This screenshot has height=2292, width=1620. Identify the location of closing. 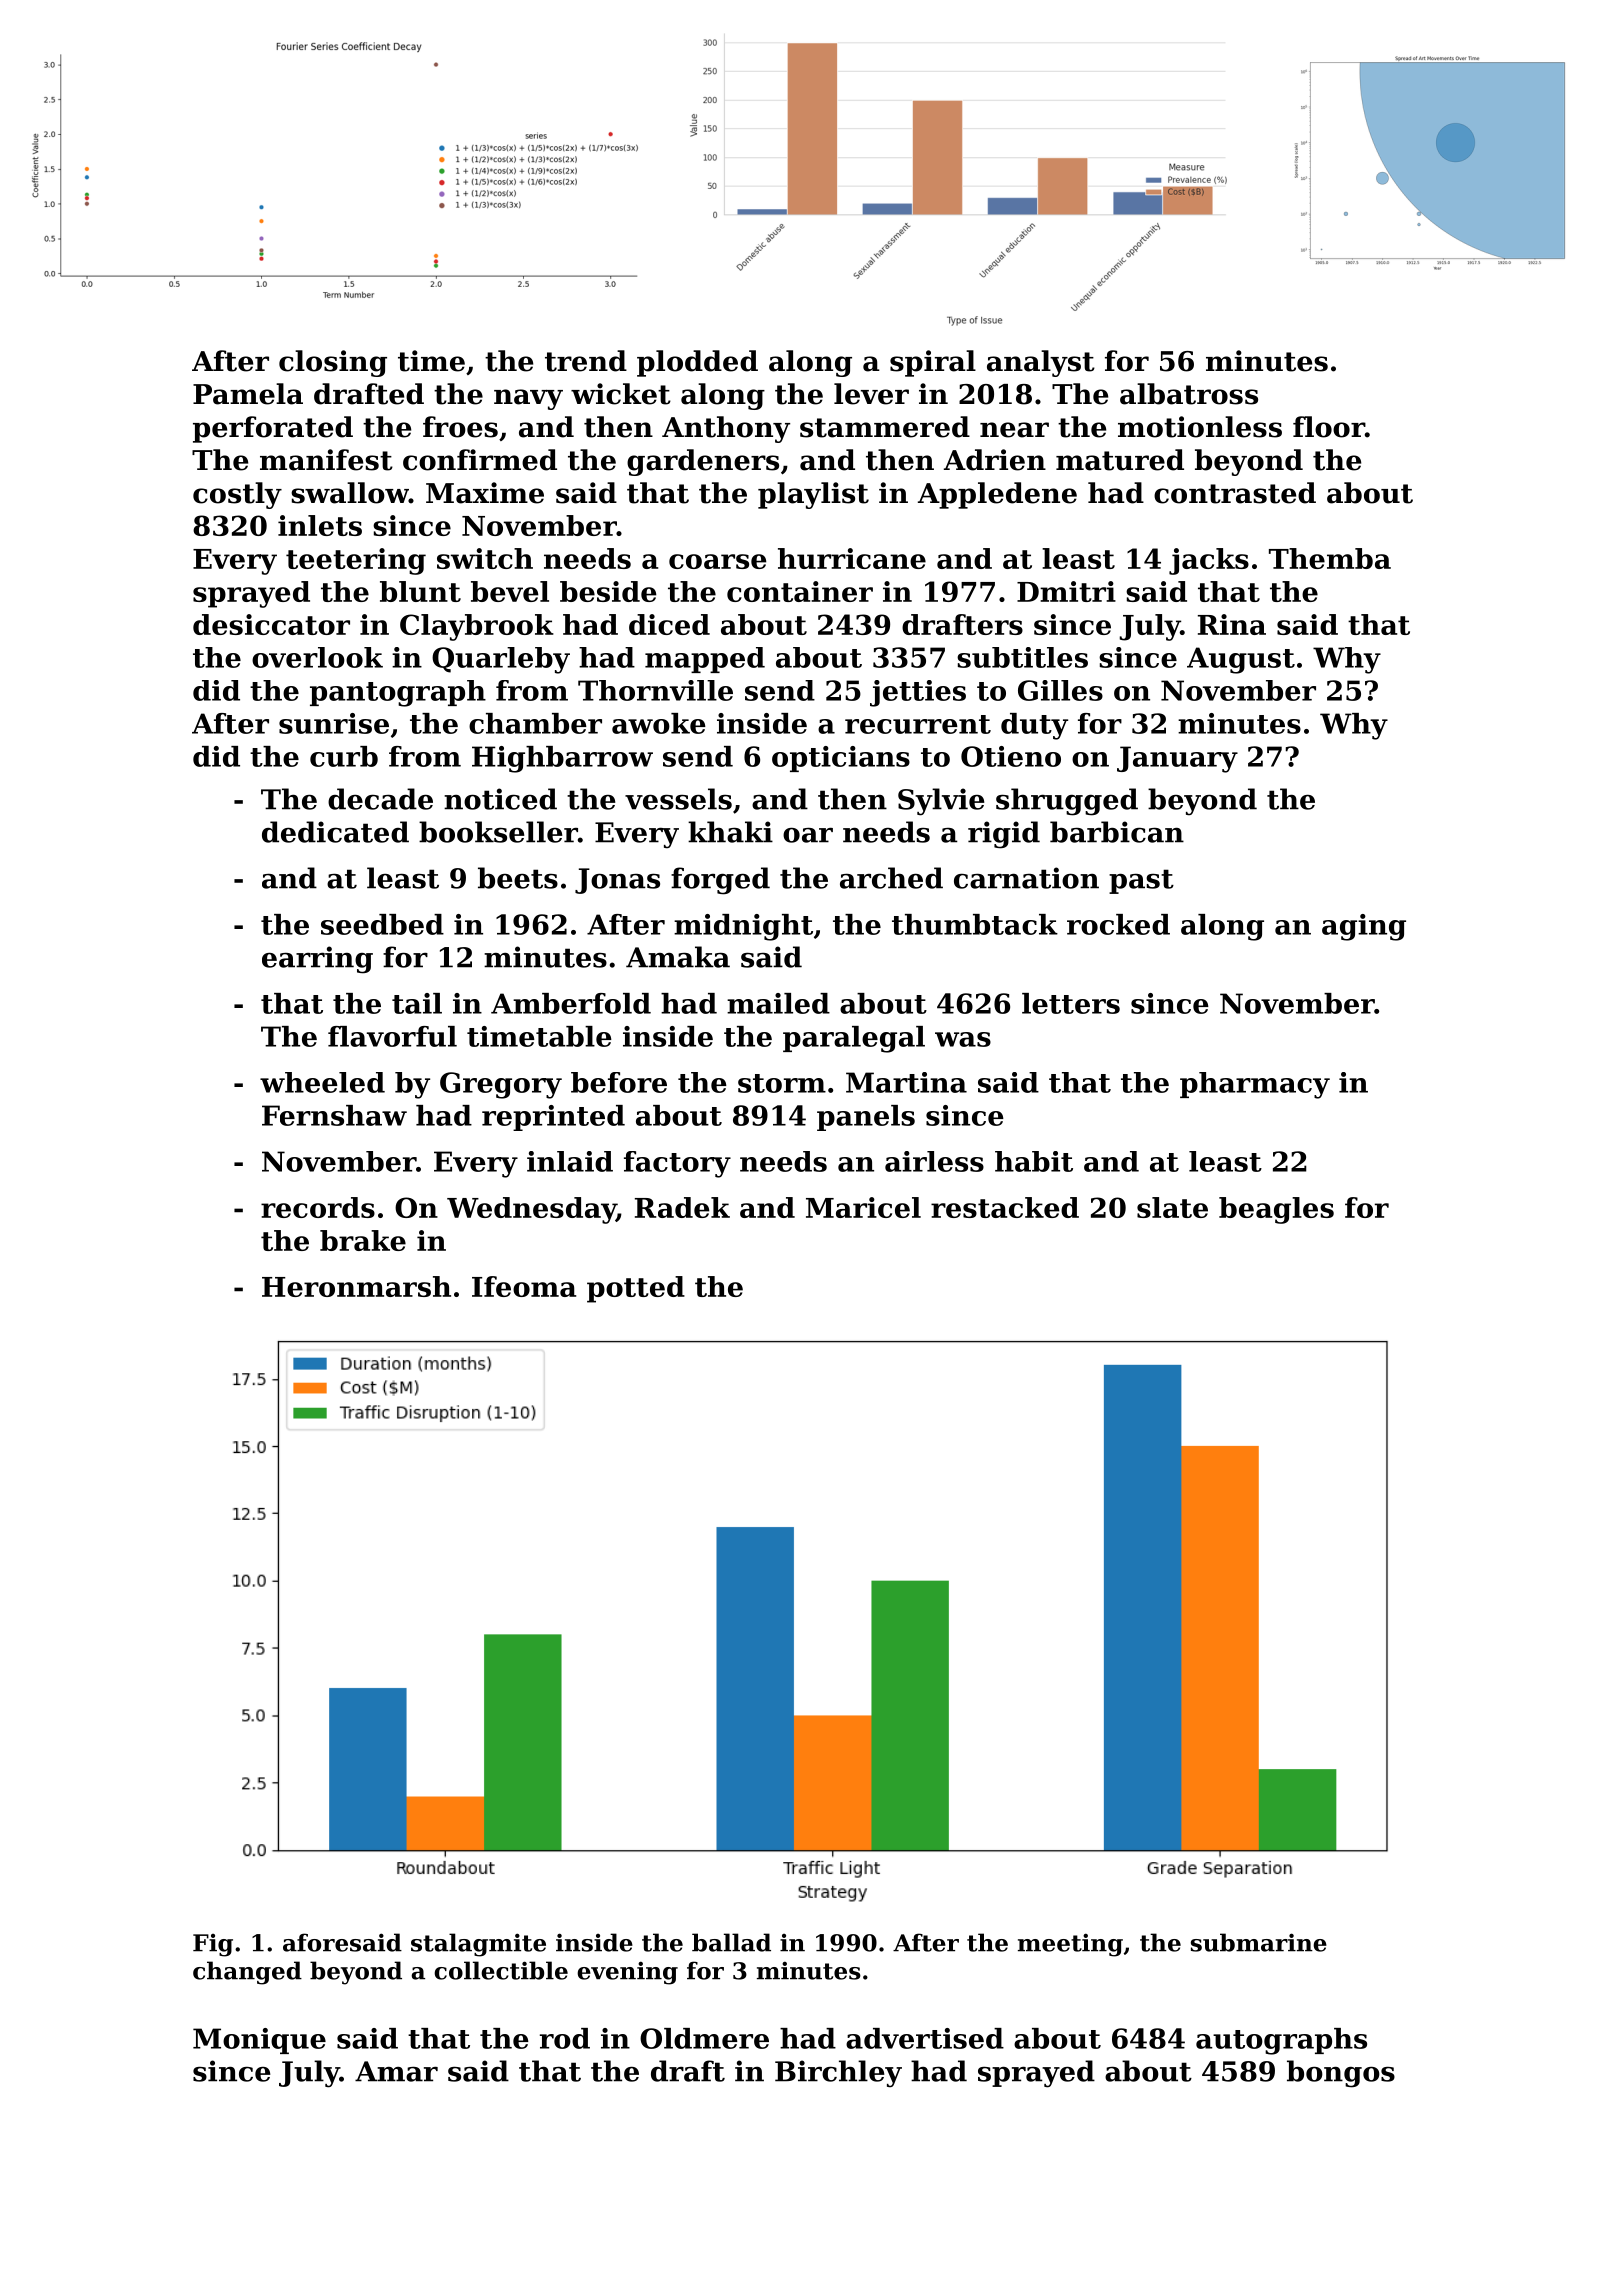
(333, 363).
